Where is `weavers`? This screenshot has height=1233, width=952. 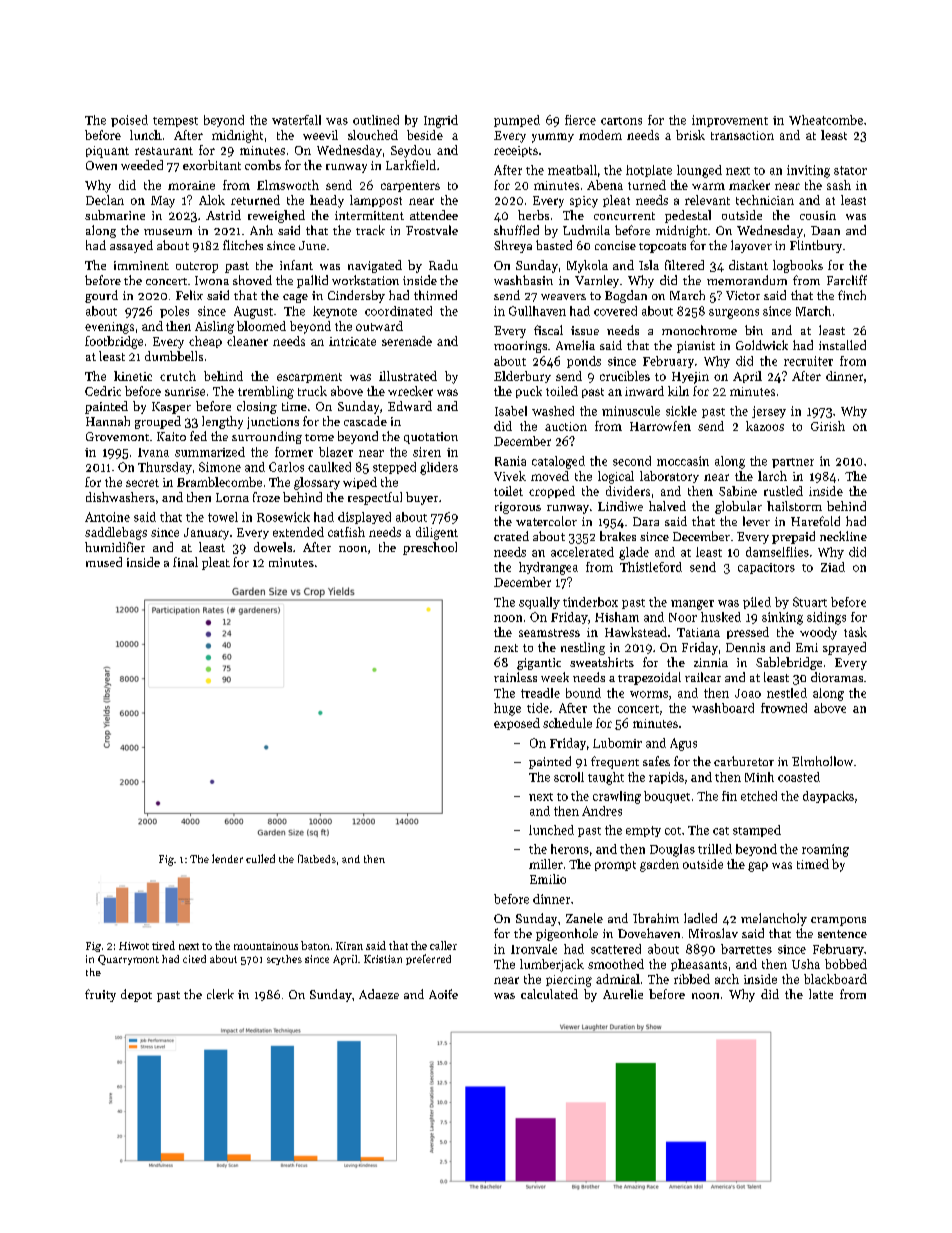
weavers is located at coordinates (563, 297).
